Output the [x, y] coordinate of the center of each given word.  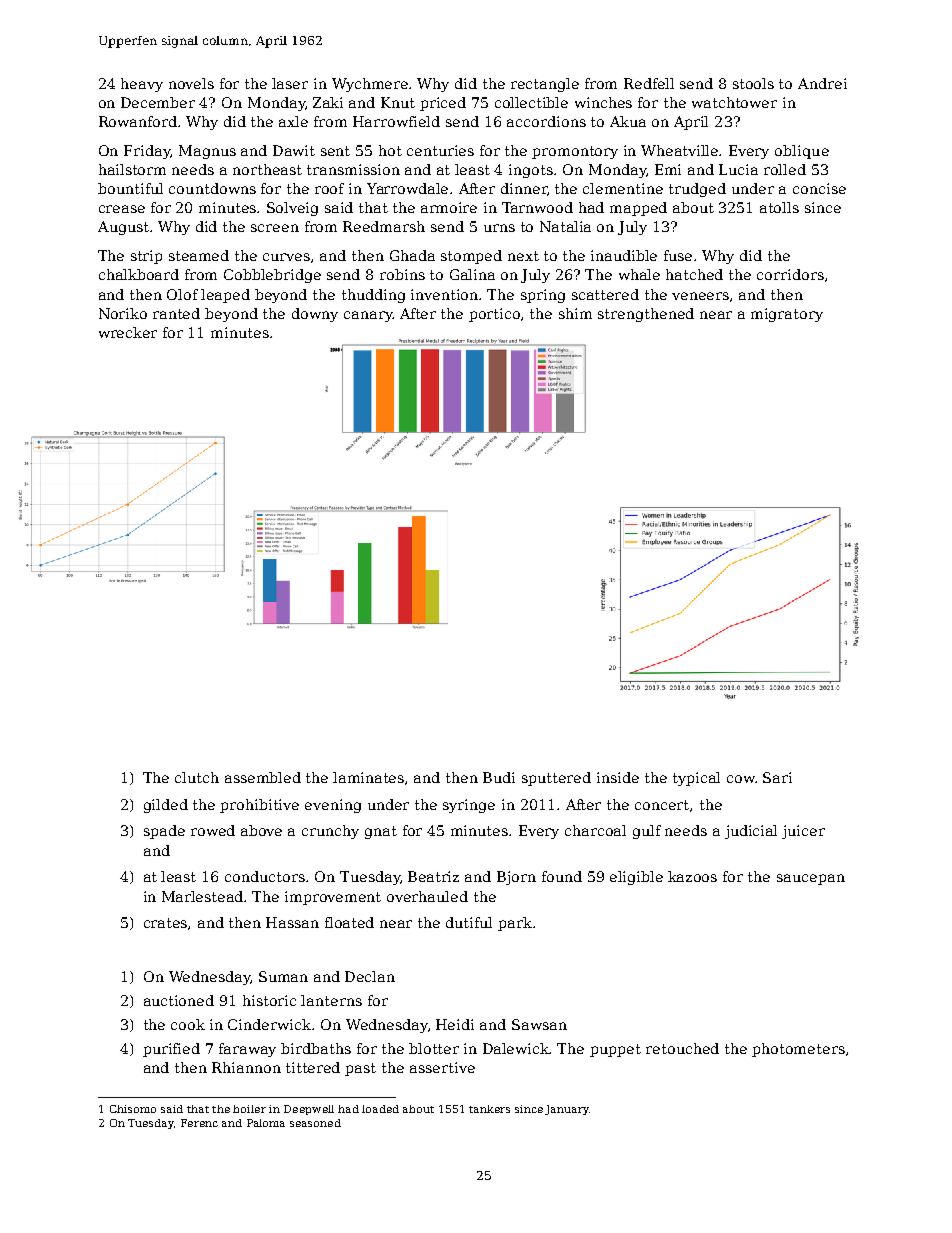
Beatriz [433, 876]
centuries [440, 150]
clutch [197, 777]
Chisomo [133, 1109]
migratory [787, 315]
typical [696, 779]
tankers [489, 1109]
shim [575, 313]
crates [165, 923]
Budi [499, 777]
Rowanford [138, 121]
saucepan [811, 879]
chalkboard [139, 274]
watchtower [734, 102]
